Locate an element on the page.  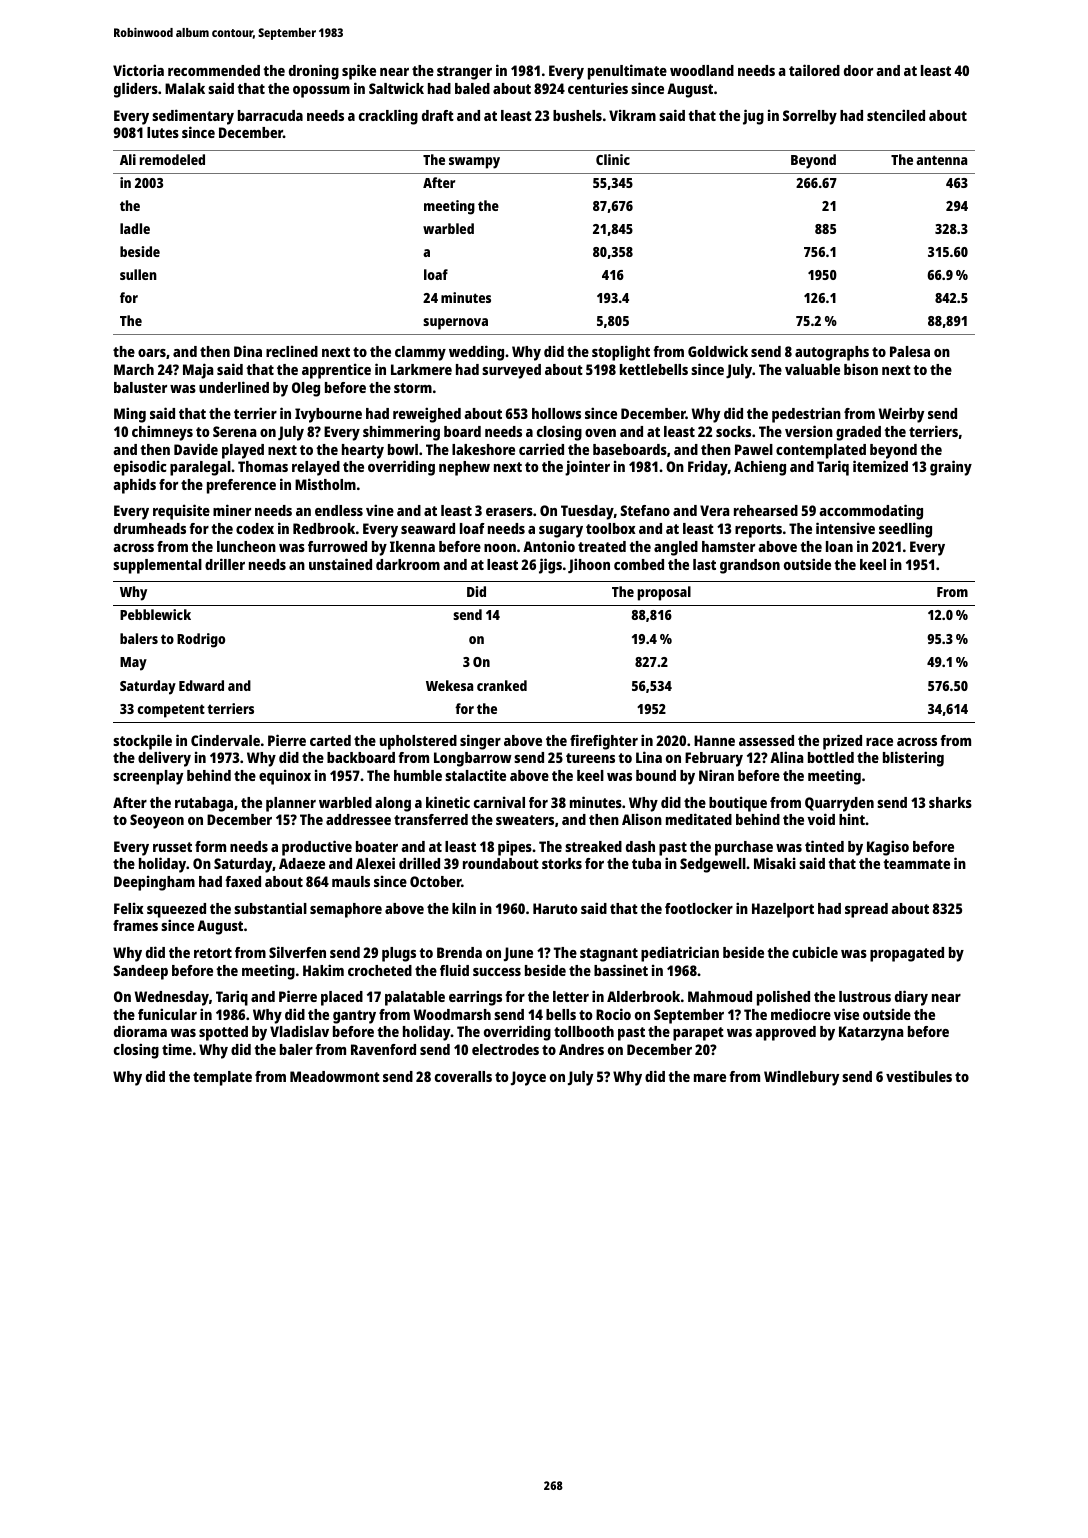
wedding is located at coordinates (476, 353).
